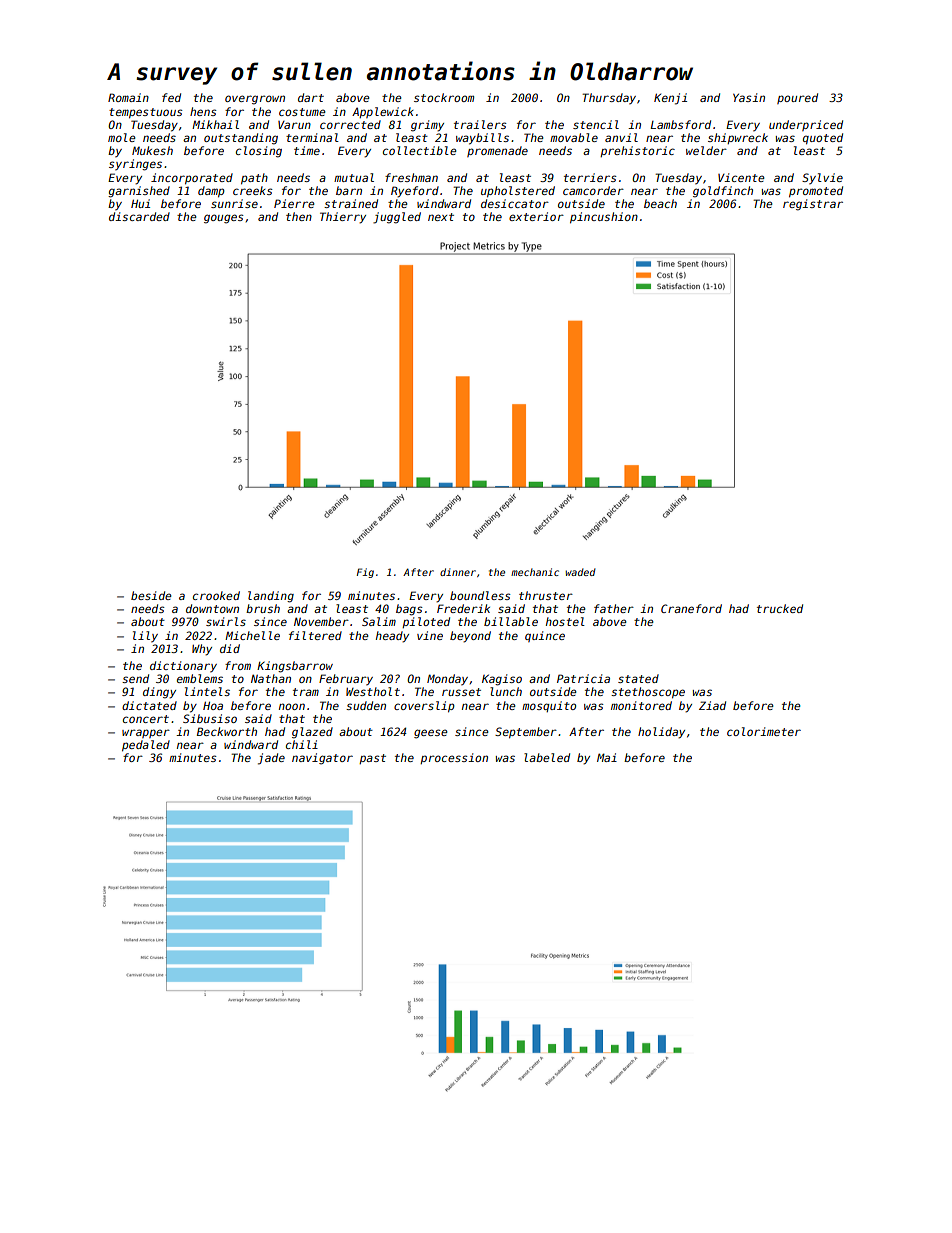 The image size is (952, 1233). What do you see at coordinates (322, 759) in the screenshot?
I see `navigator` at bounding box center [322, 759].
